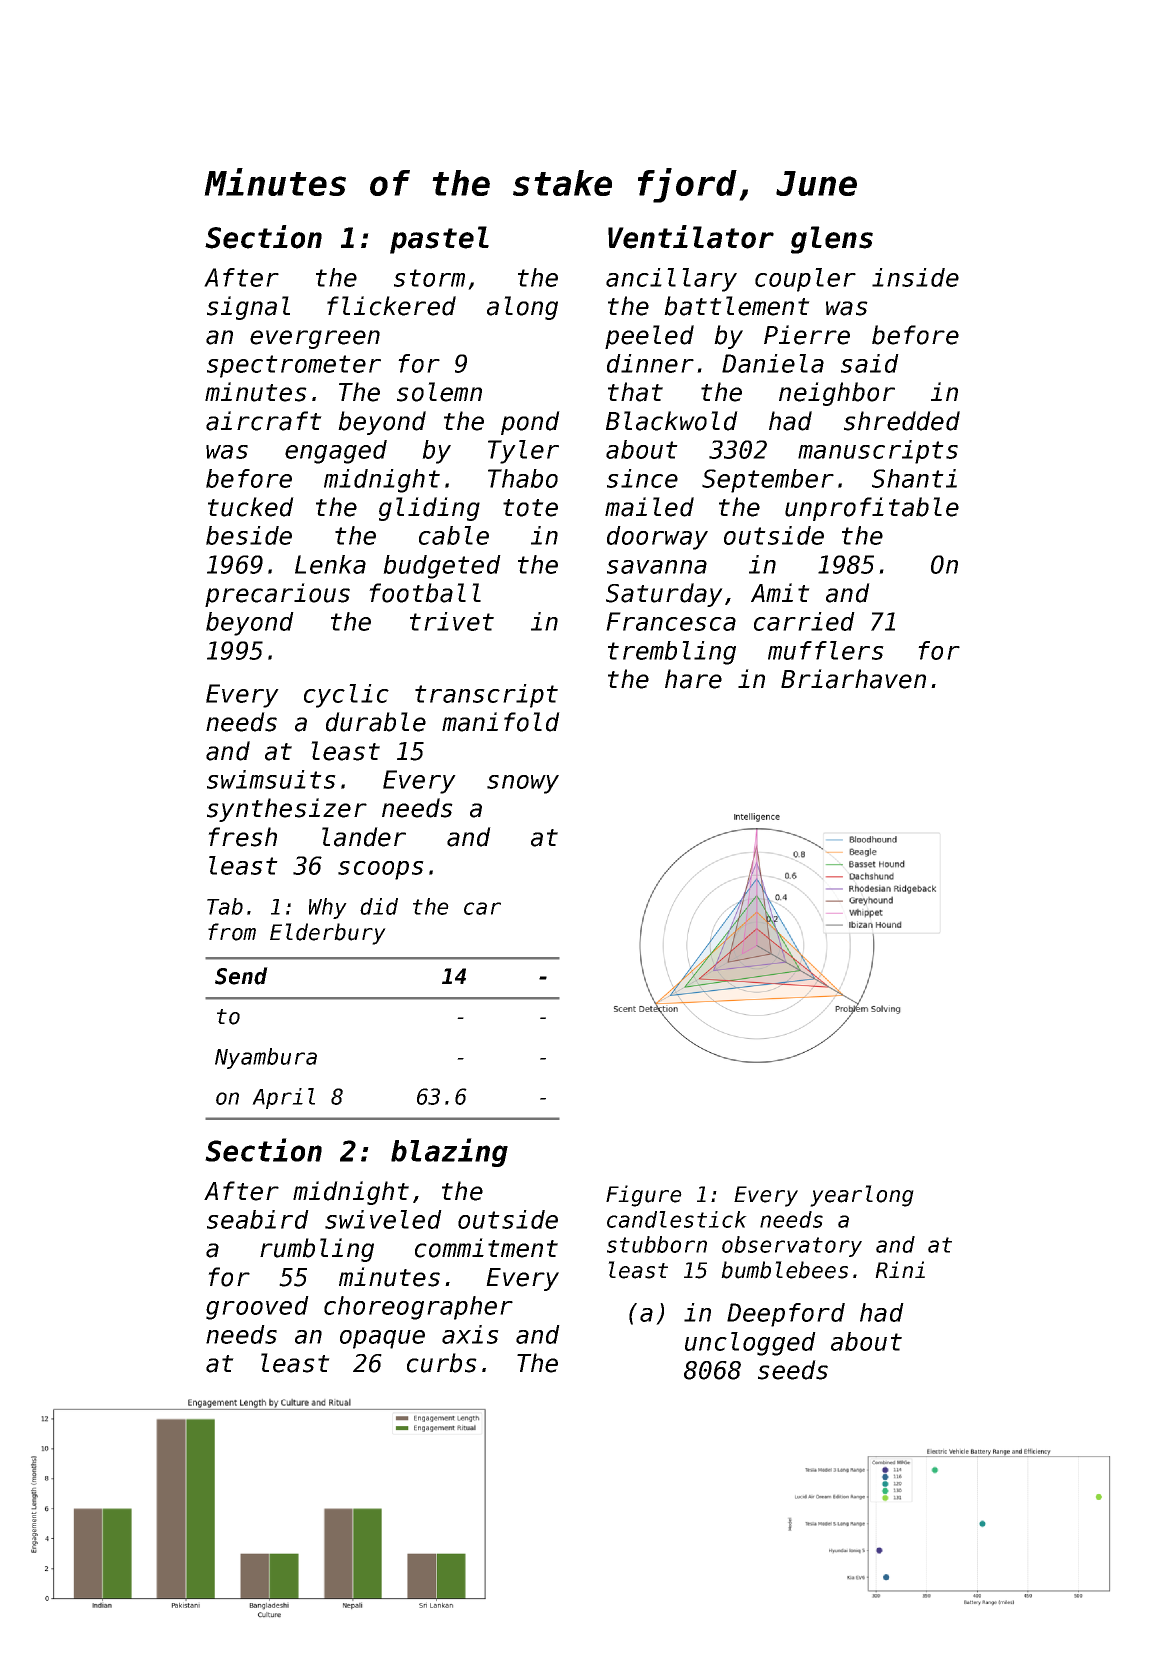  What do you see at coordinates (807, 335) in the screenshot?
I see `Pierre` at bounding box center [807, 335].
